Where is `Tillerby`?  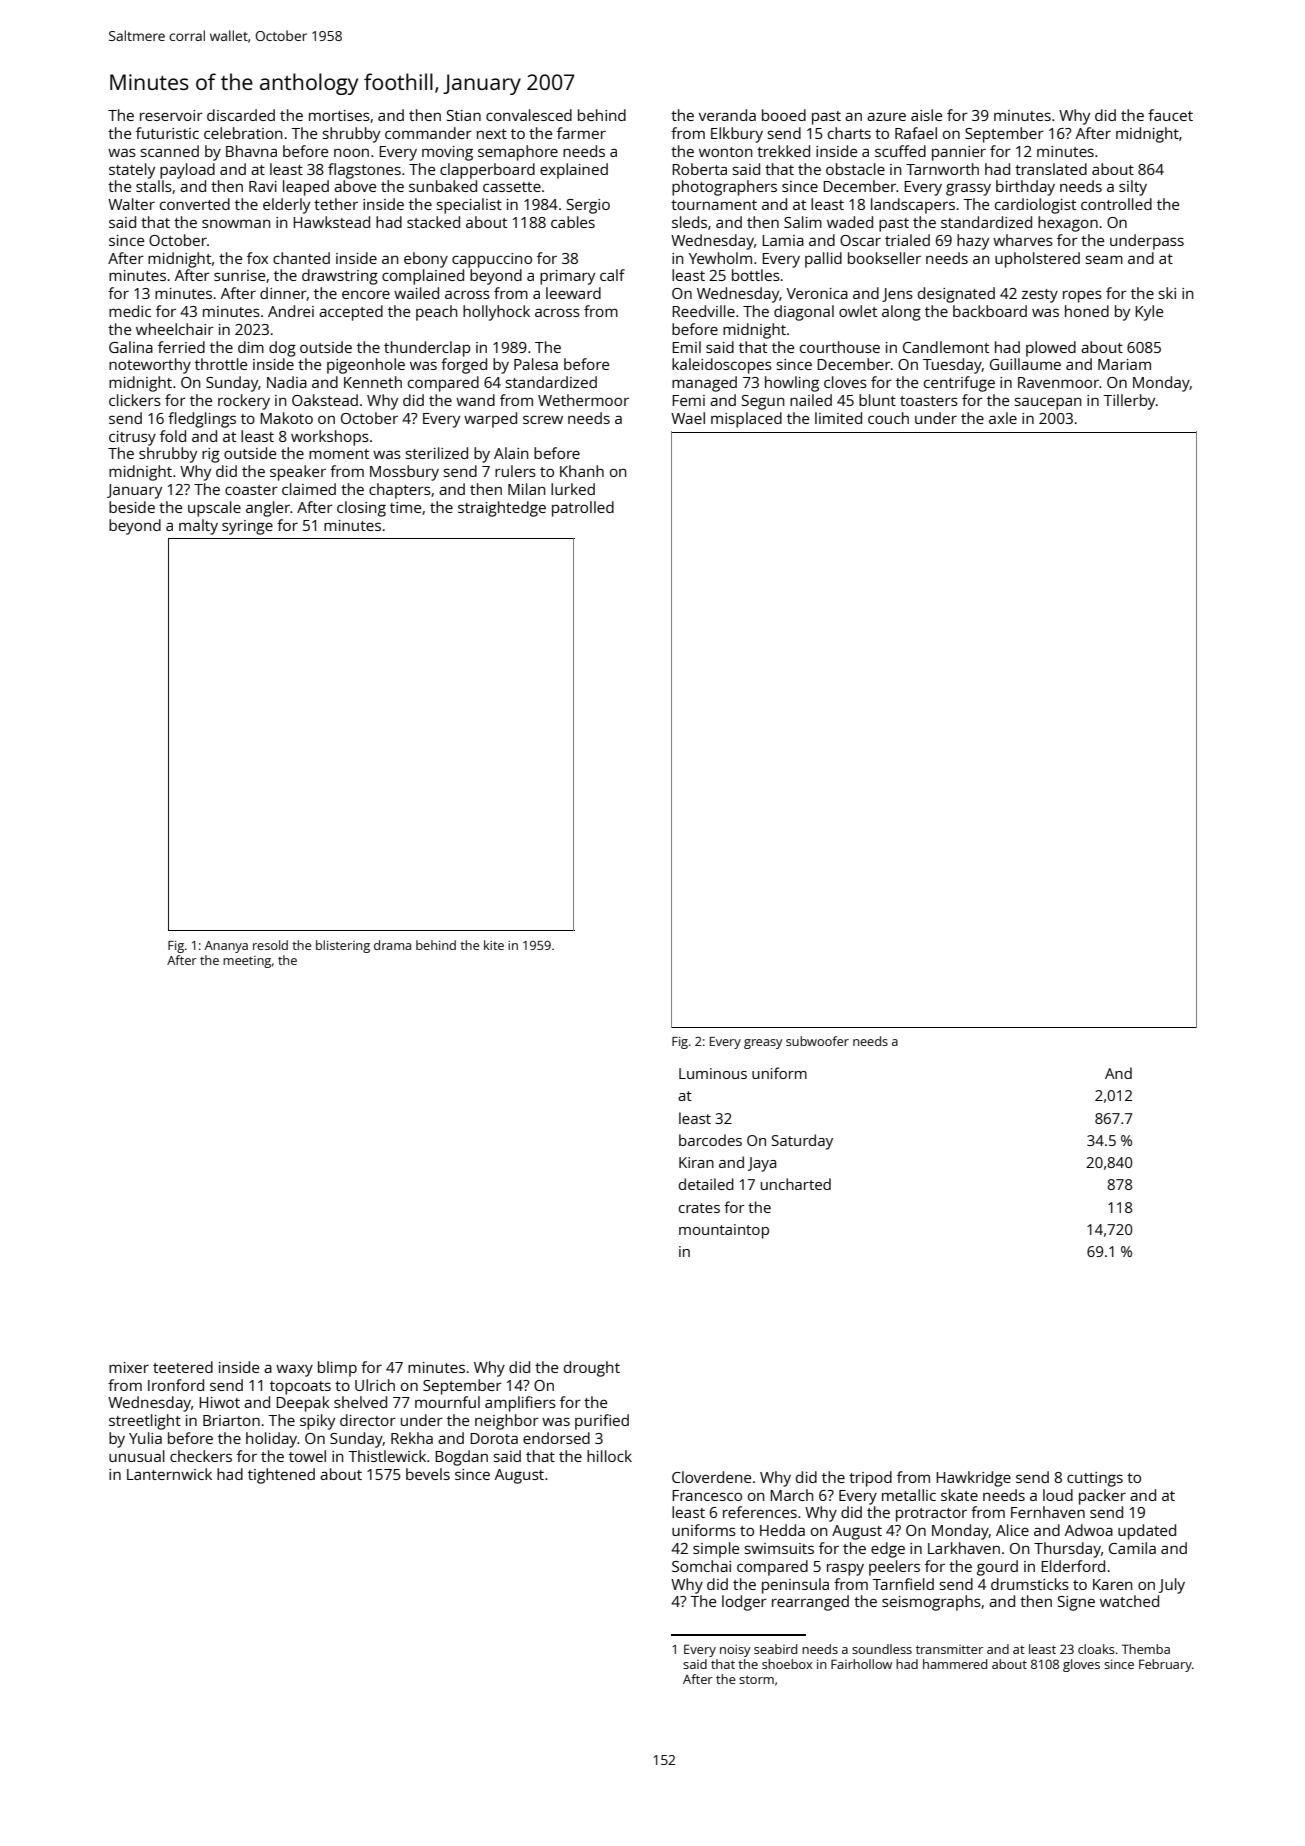
Tillerby is located at coordinates (1129, 402).
